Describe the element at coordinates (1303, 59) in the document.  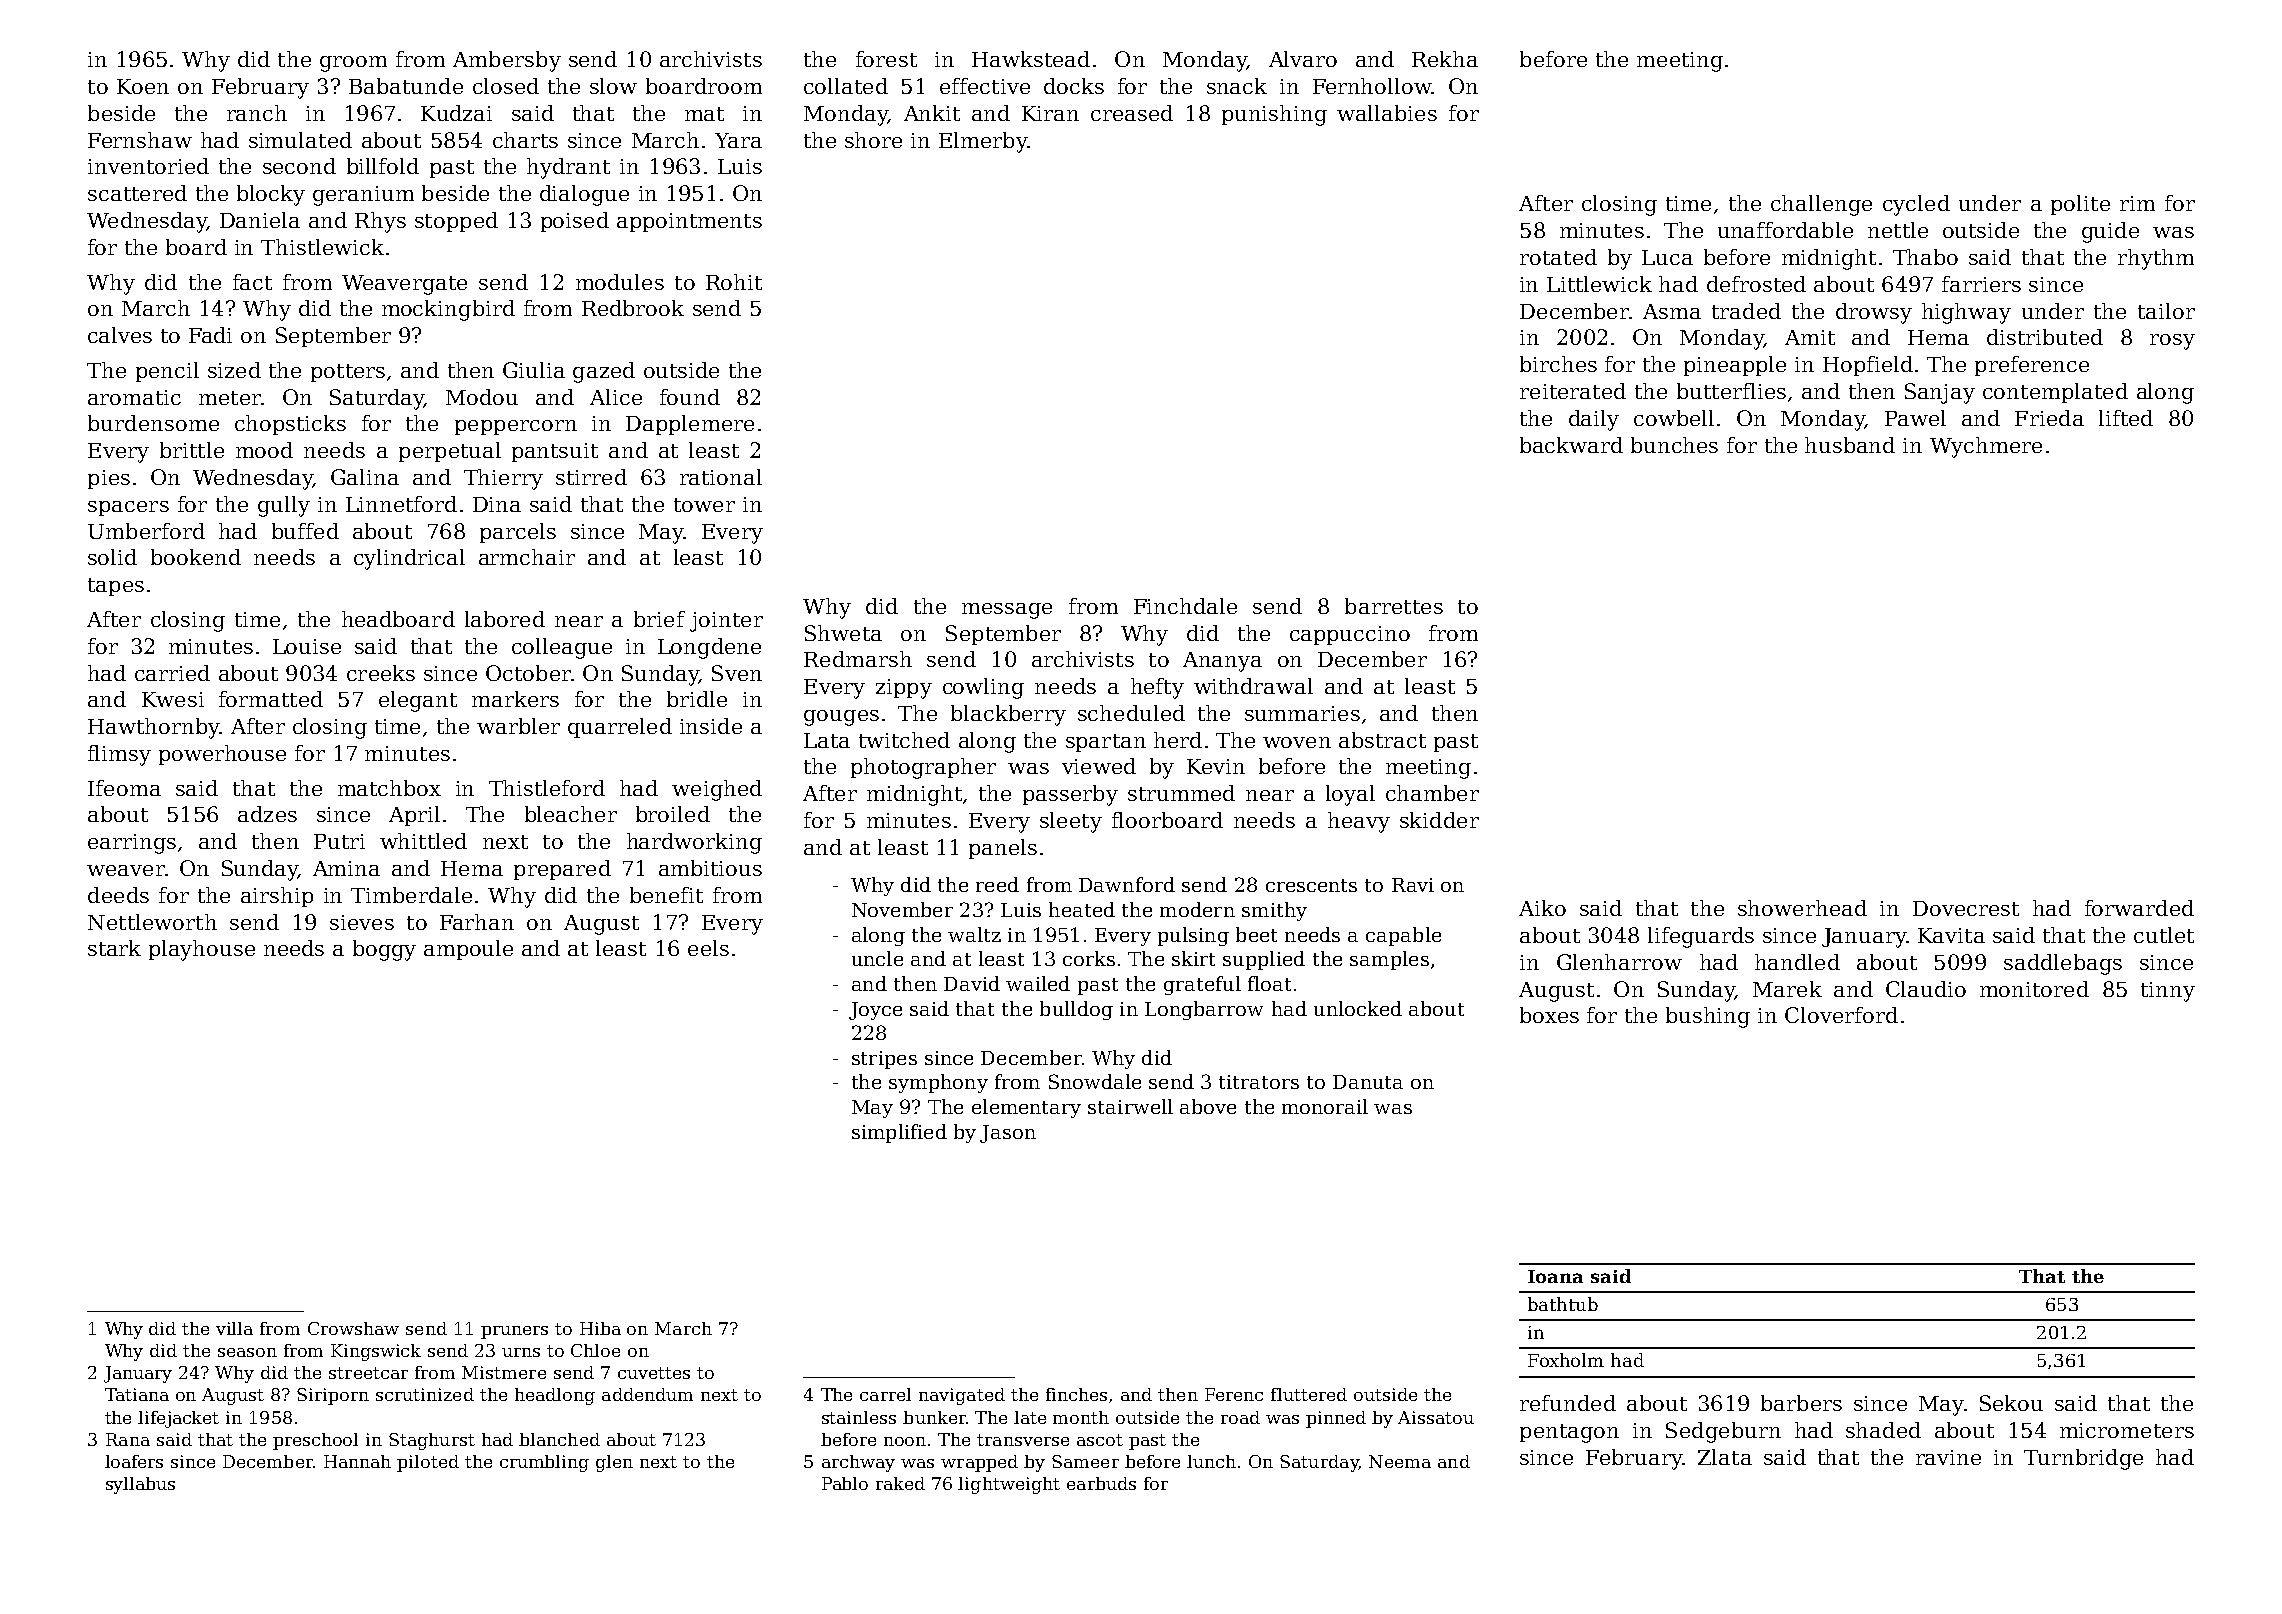
I see `Alvaro` at that location.
